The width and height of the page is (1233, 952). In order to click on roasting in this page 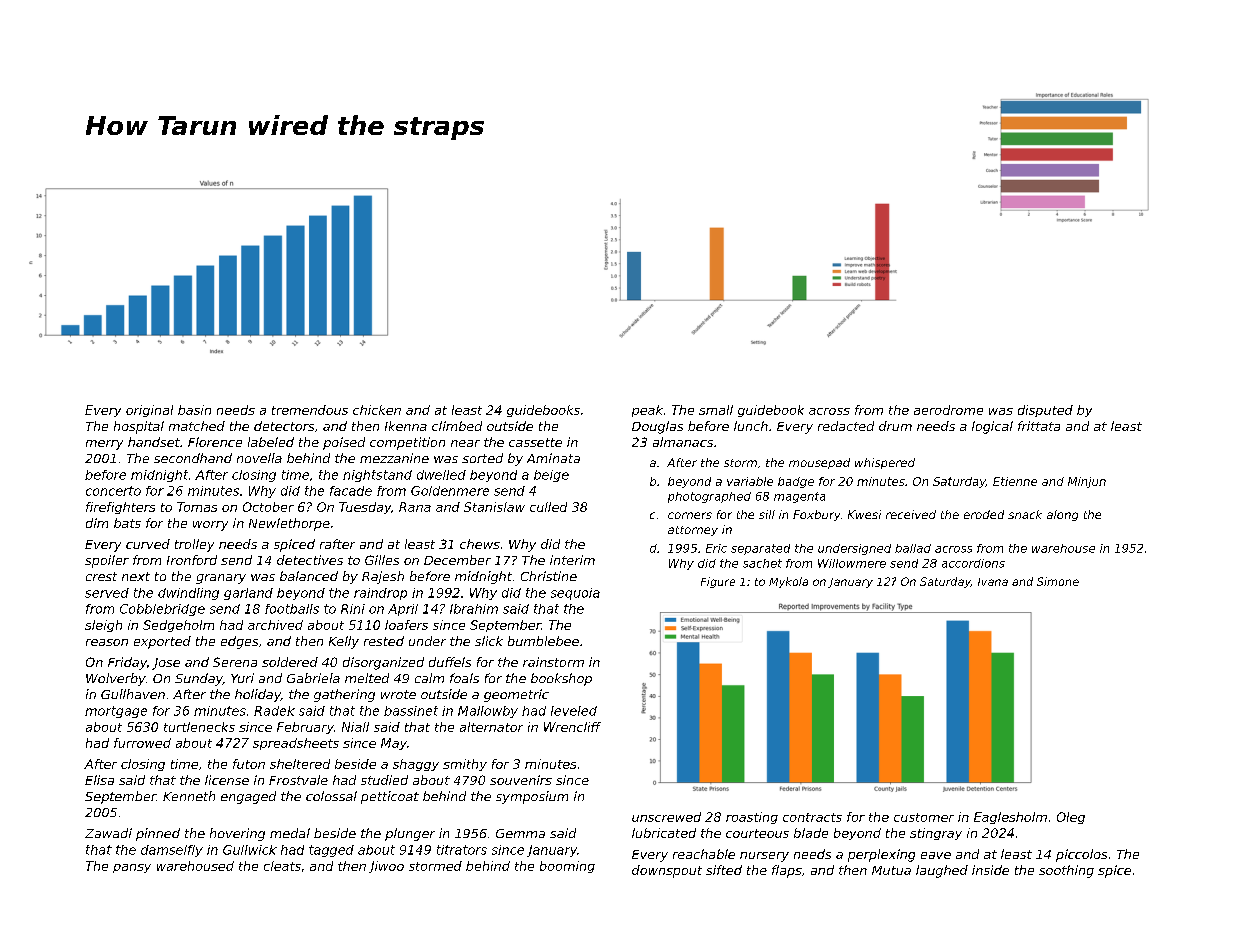, I will do `click(752, 818)`.
